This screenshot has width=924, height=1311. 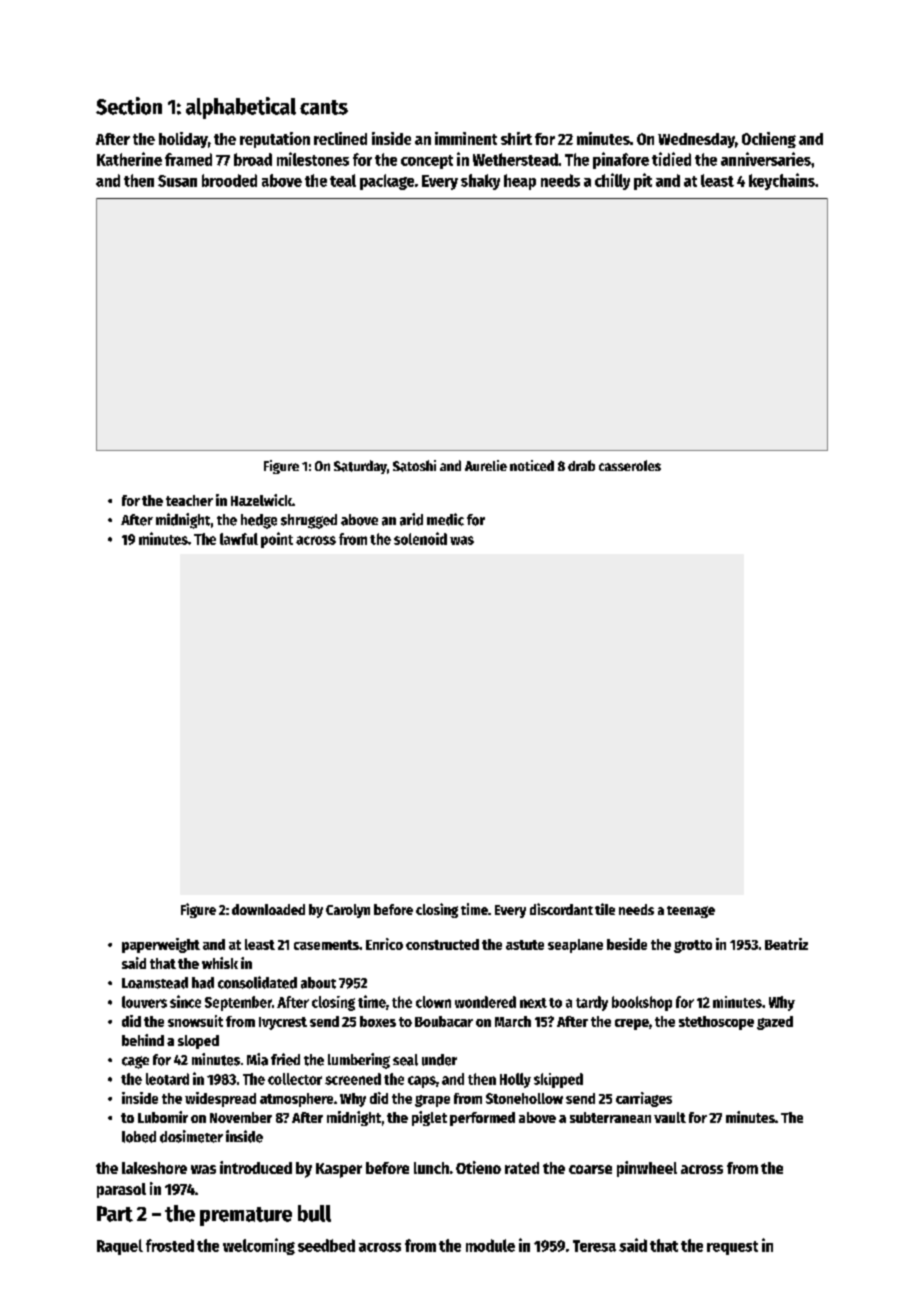 What do you see at coordinates (581, 465) in the screenshot?
I see `drab` at bounding box center [581, 465].
